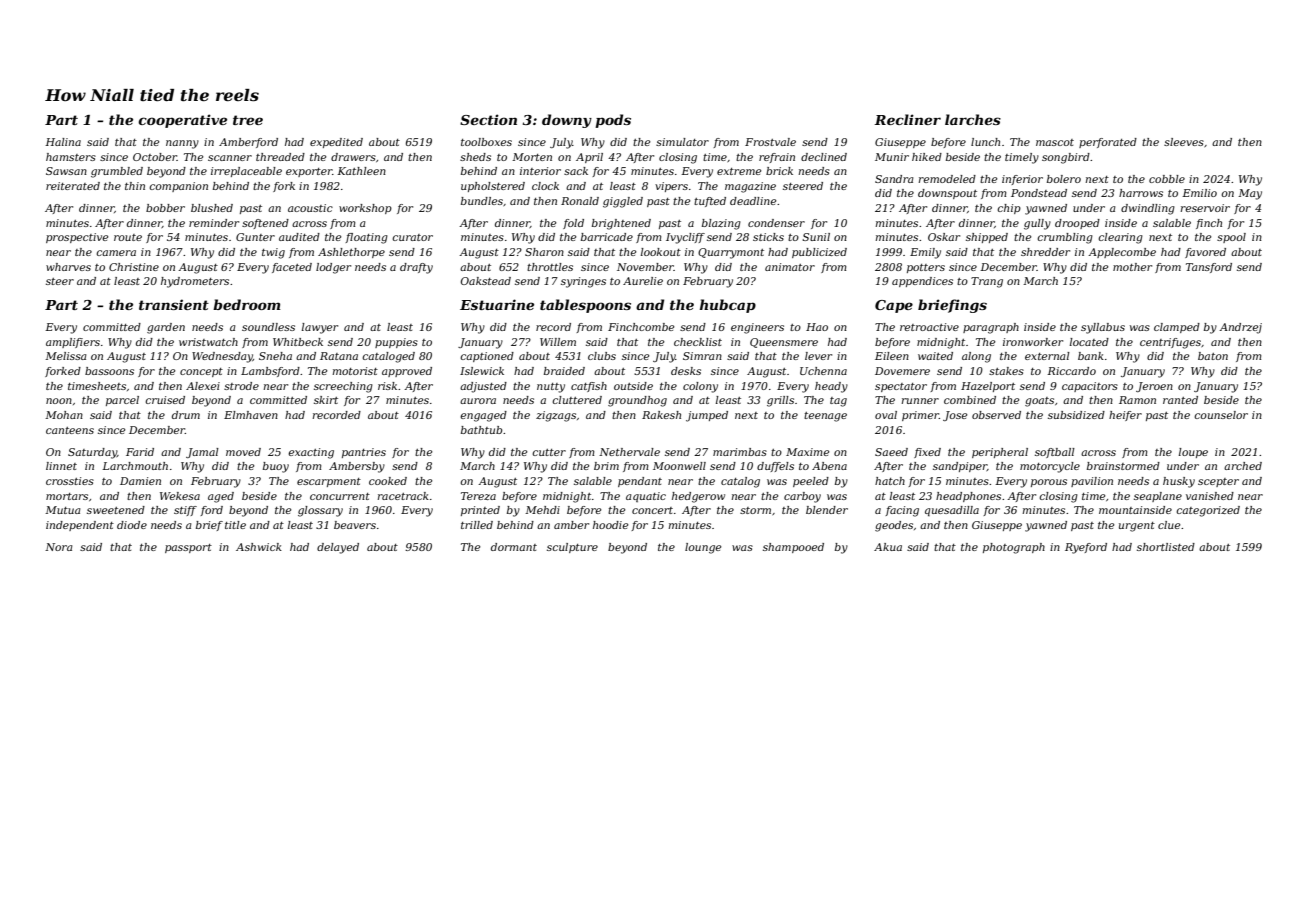 This screenshot has width=1308, height=924. Describe the element at coordinates (364, 453) in the screenshot. I see `pantries` at that location.
